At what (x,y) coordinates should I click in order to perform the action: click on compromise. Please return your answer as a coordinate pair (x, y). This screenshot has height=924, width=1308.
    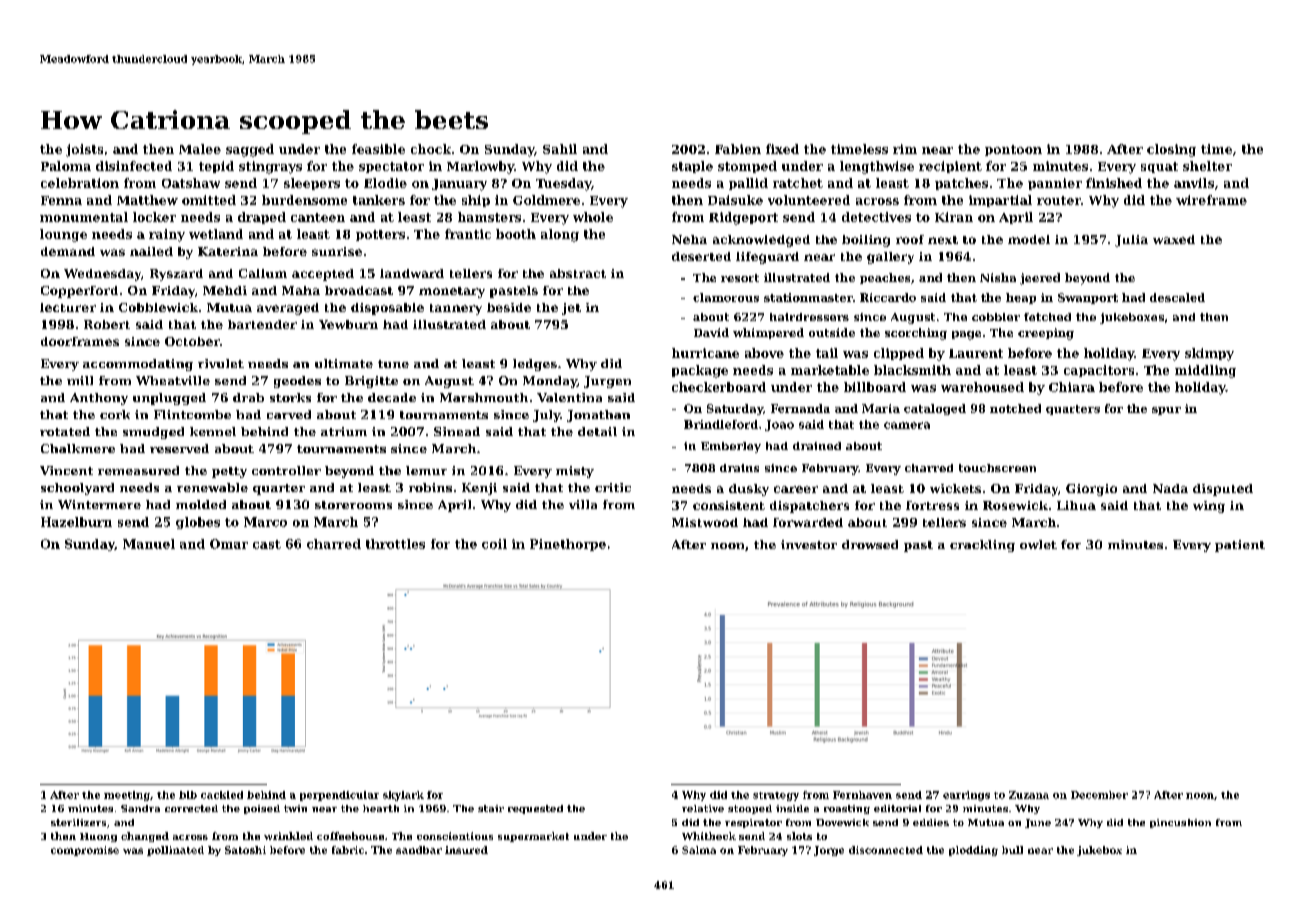
    Looking at the image, I should click on (85, 851).
